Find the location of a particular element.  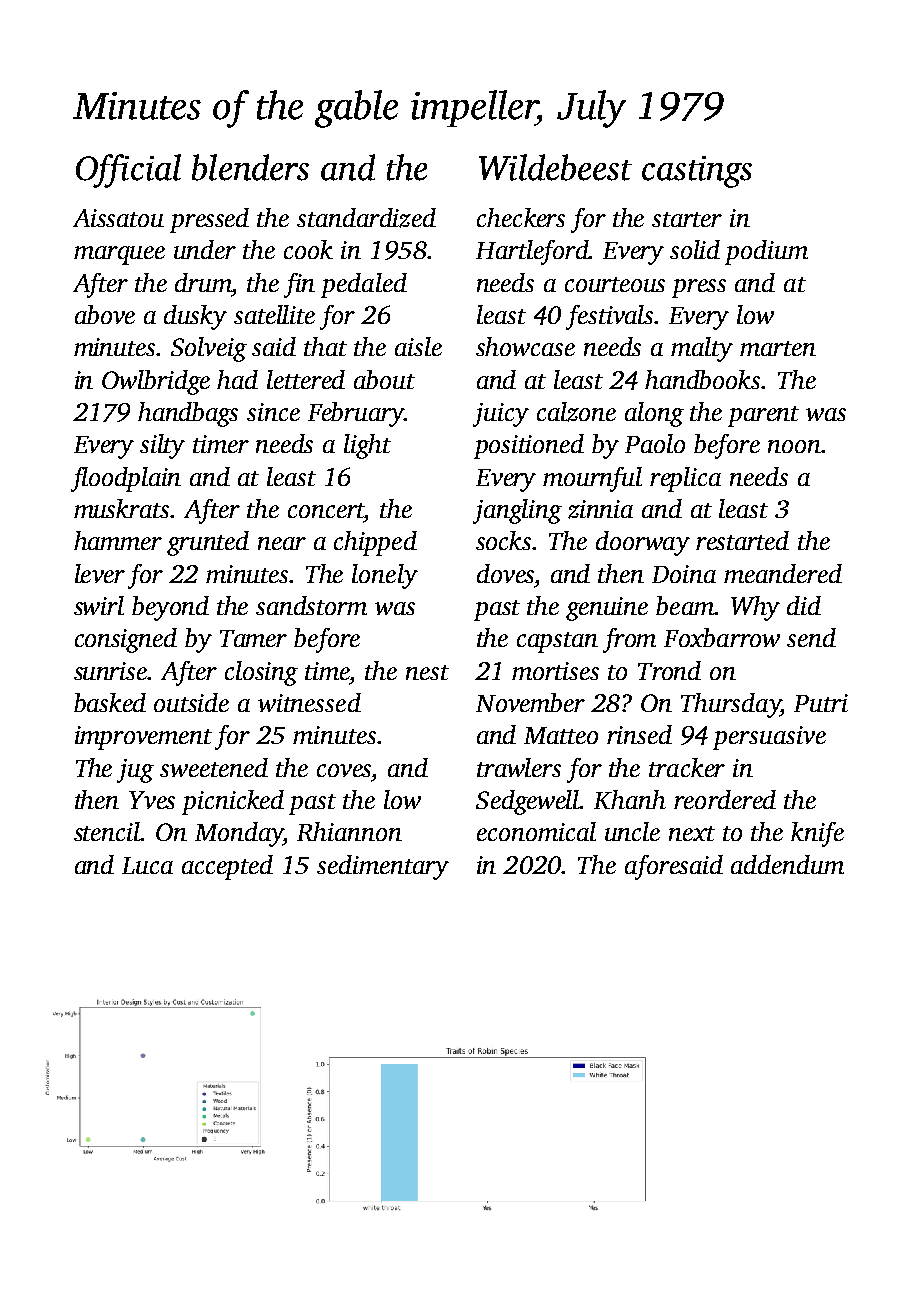

sandstorm is located at coordinates (311, 605).
